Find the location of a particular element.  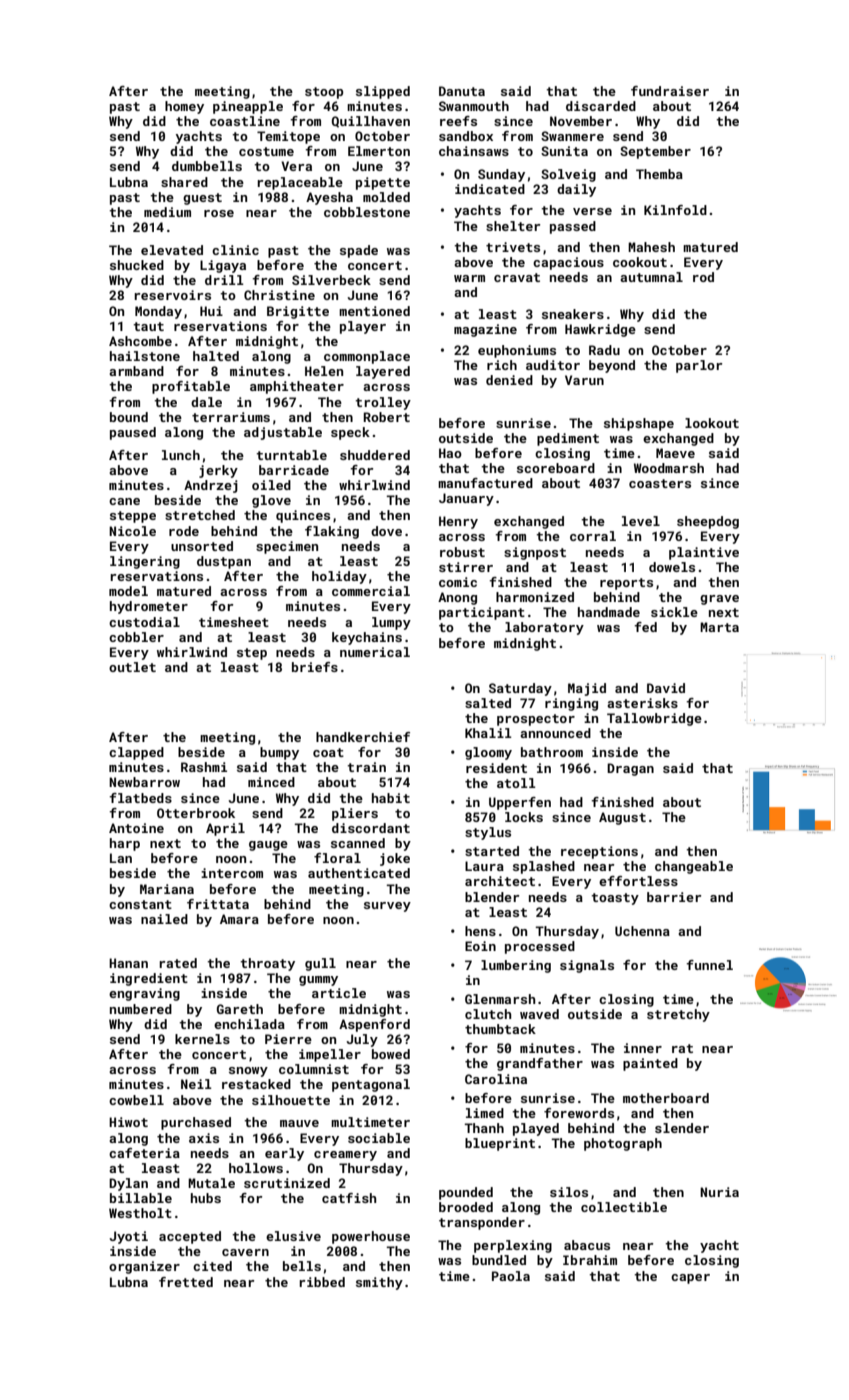

handmade is located at coordinates (609, 612).
